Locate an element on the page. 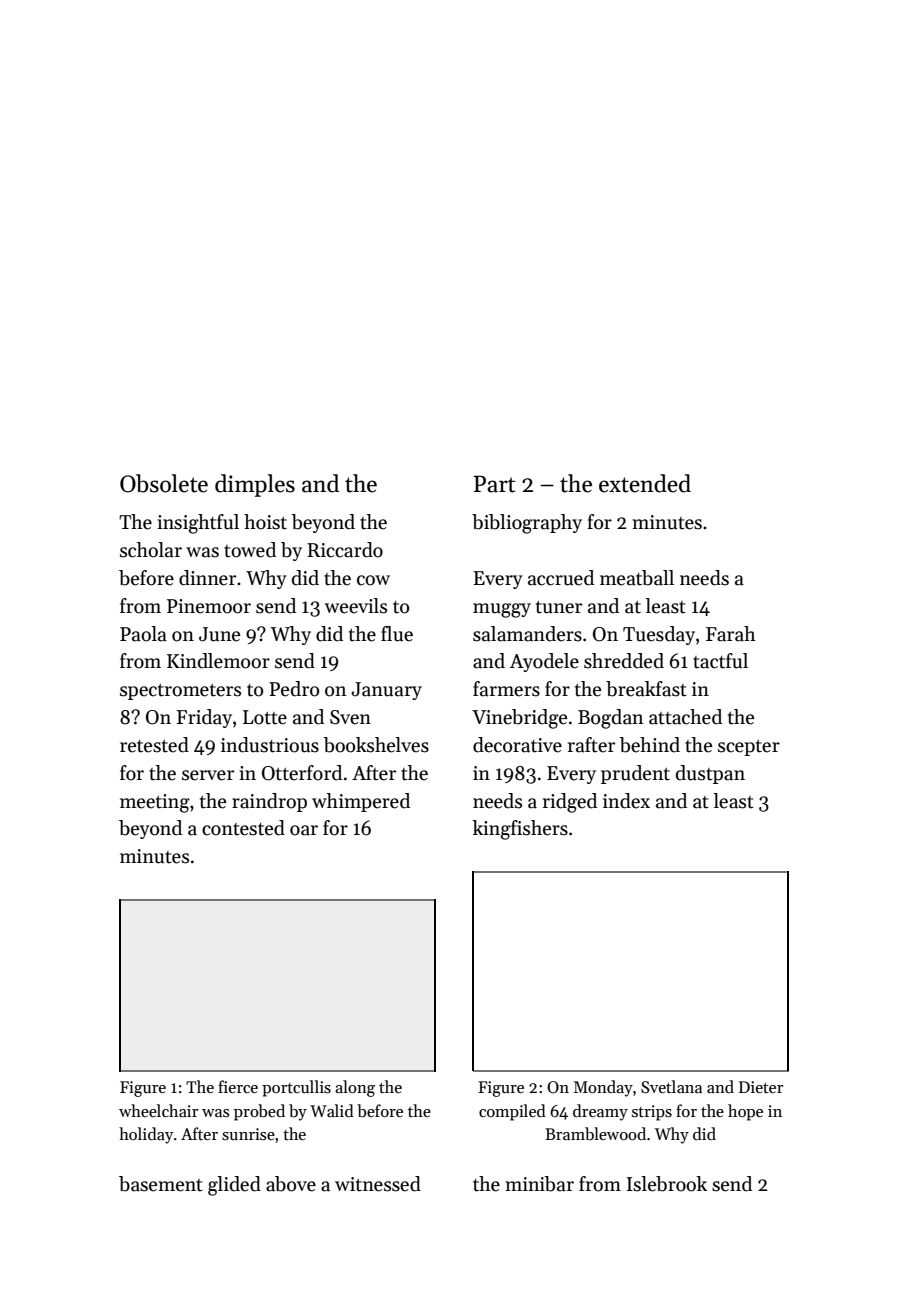  meeting is located at coordinates (155, 803).
